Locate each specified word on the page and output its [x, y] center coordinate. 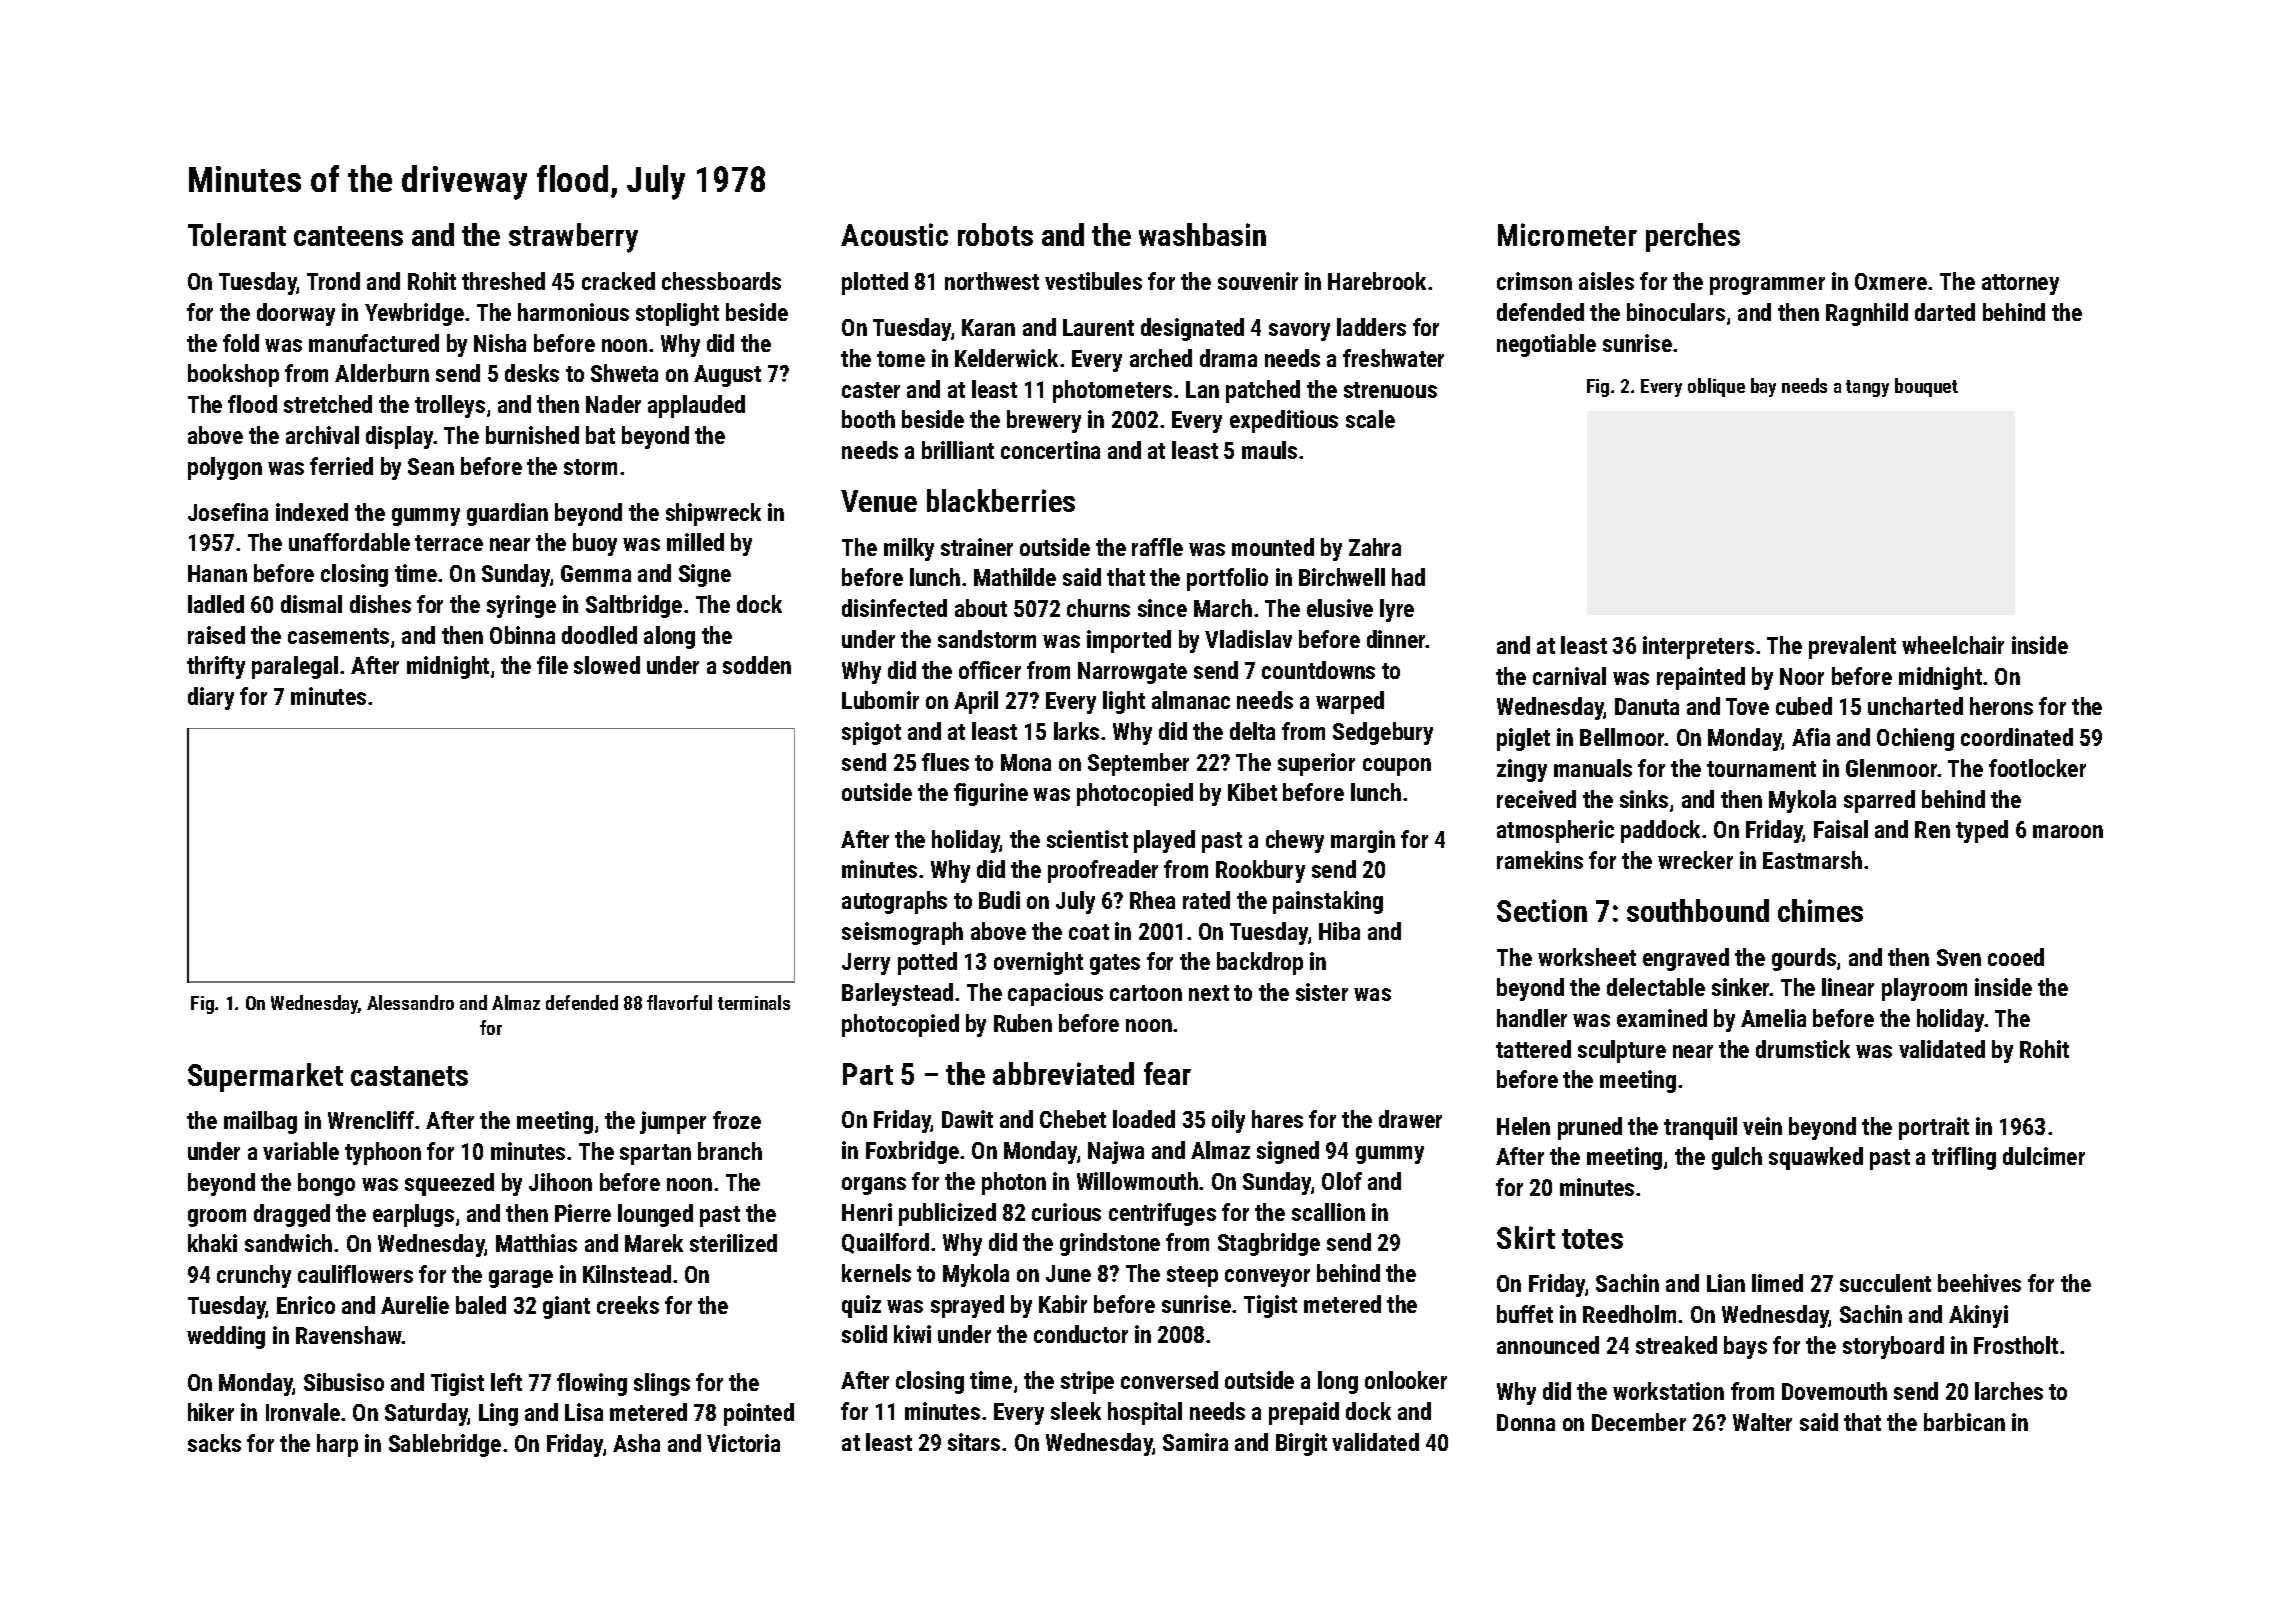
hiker [211, 1412]
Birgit [1301, 1444]
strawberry [573, 238]
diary [211, 698]
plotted [875, 283]
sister [1322, 992]
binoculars [1676, 312]
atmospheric [1555, 831]
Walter [1762, 1422]
